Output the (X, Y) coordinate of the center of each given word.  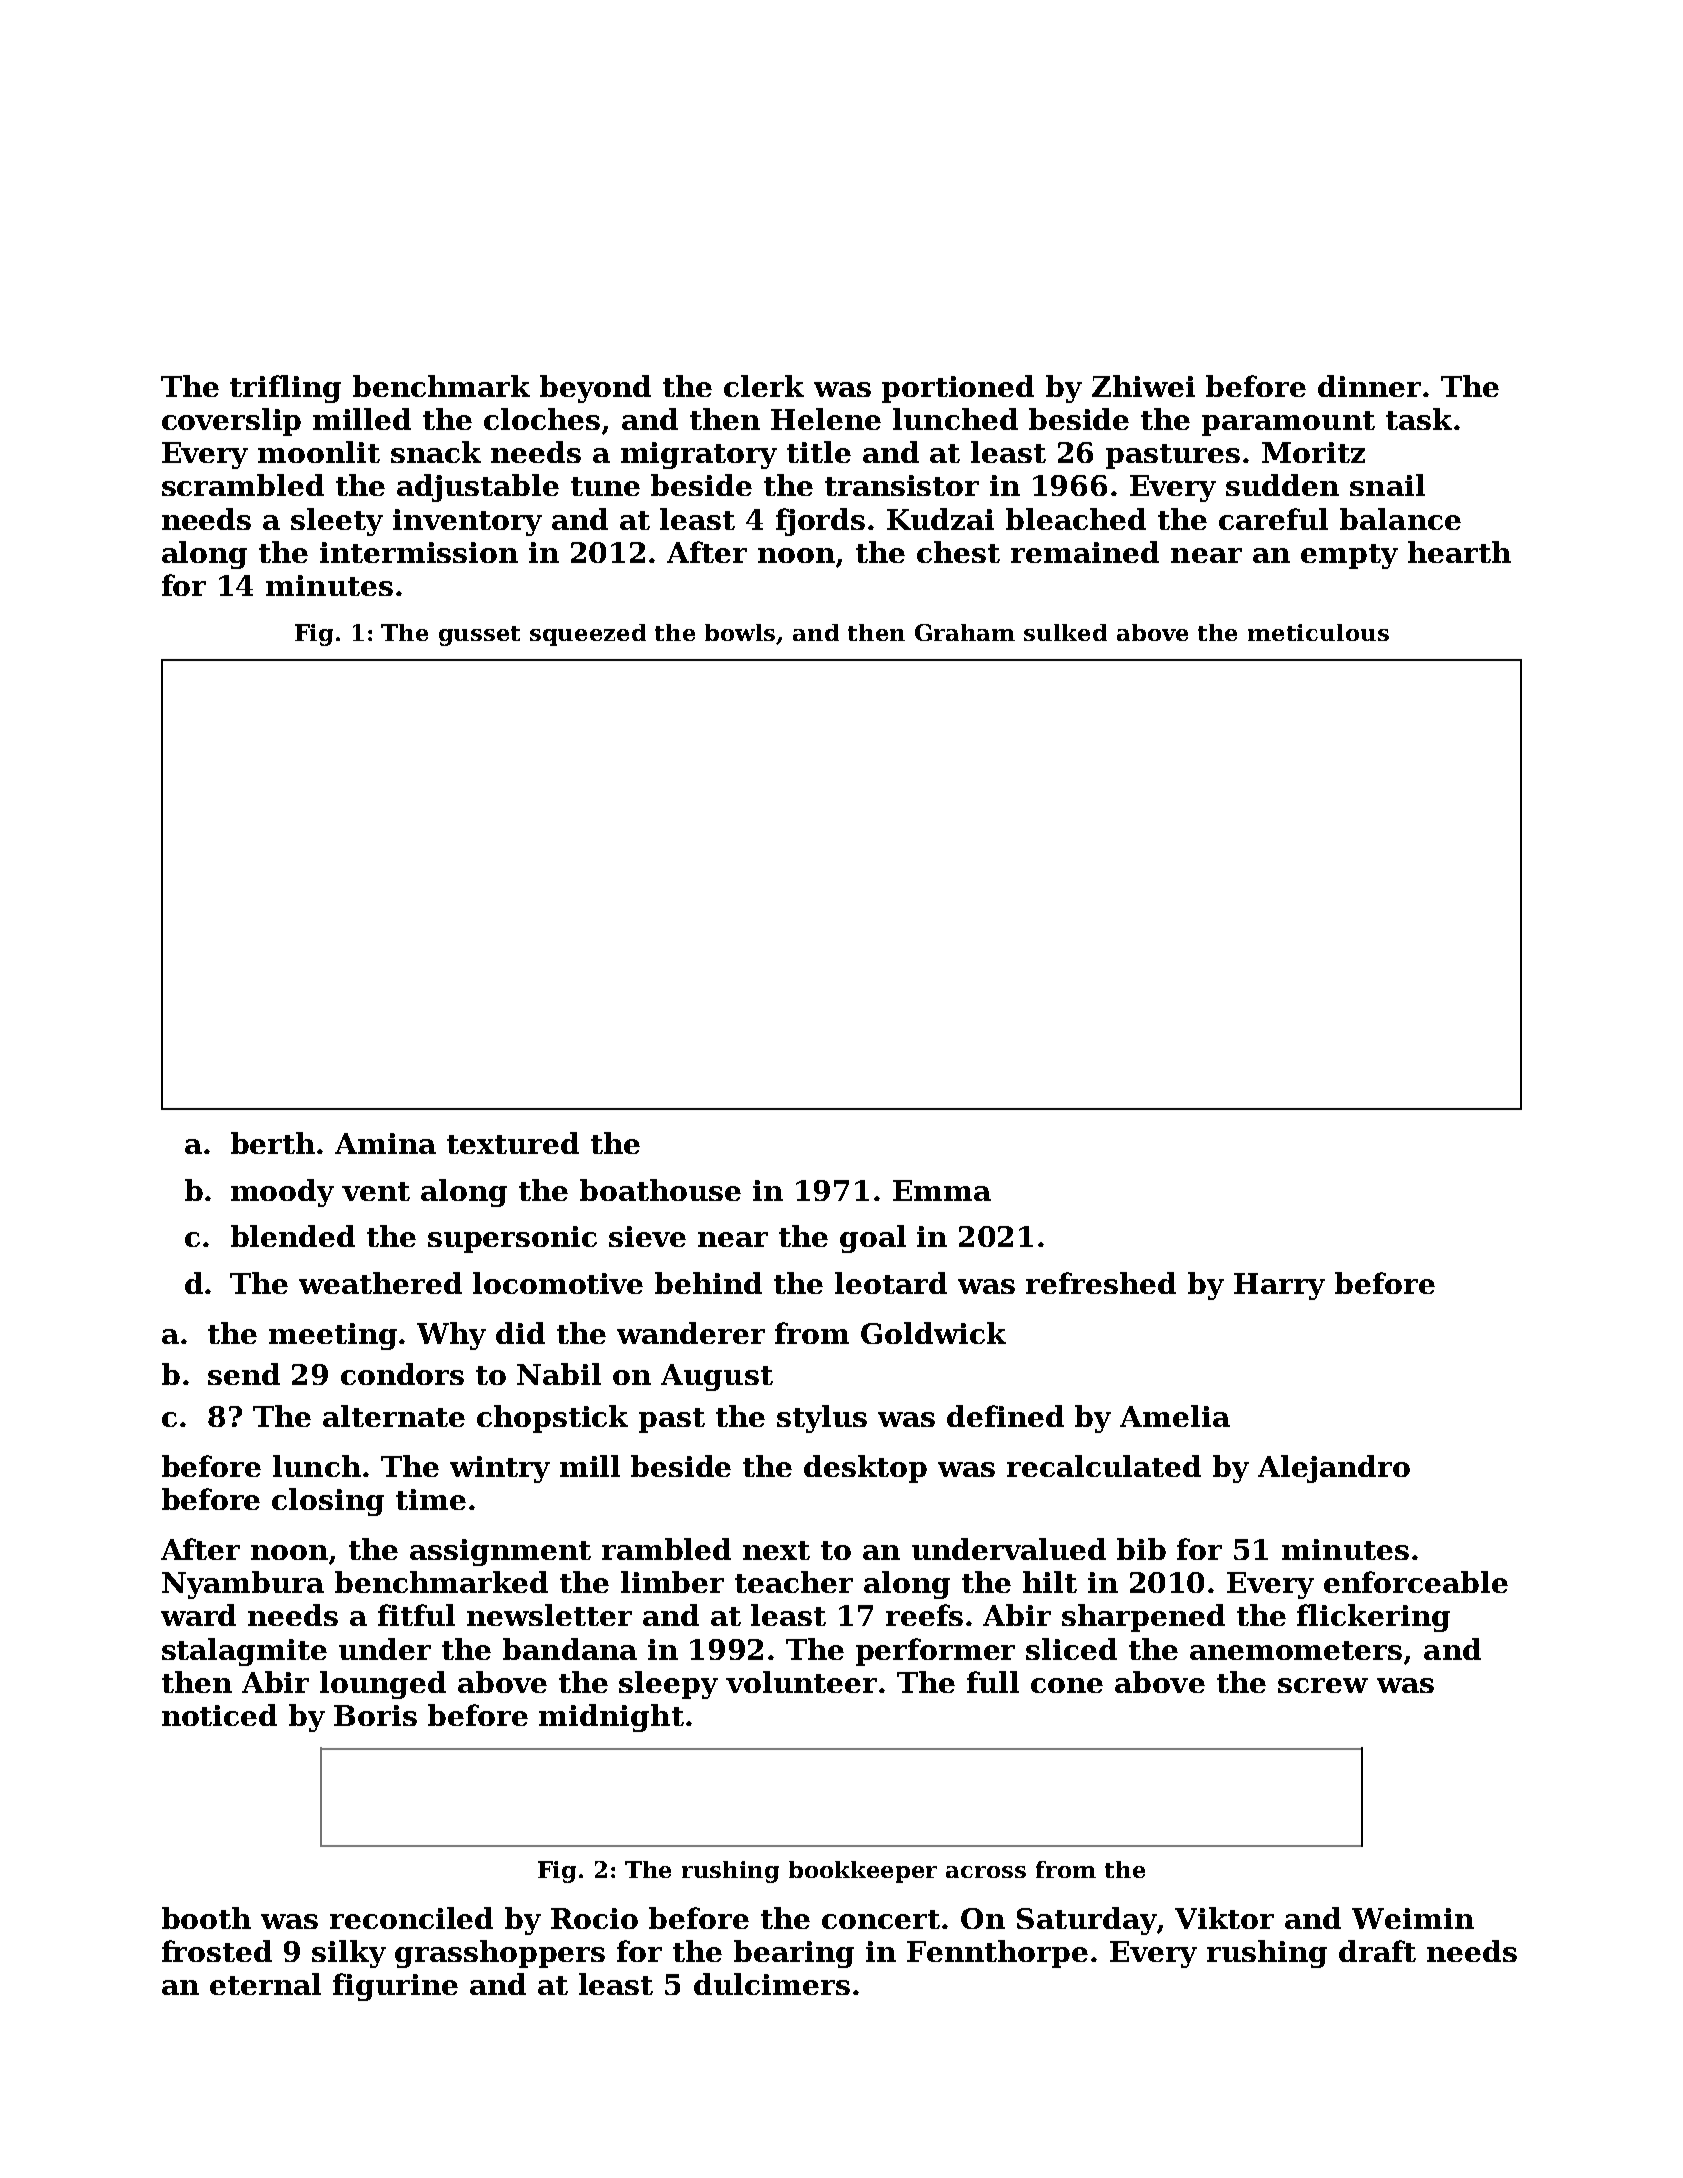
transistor (902, 485)
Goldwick (933, 1333)
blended (293, 1236)
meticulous (1318, 632)
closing (328, 1502)
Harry (1279, 1286)
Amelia (1175, 1416)
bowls (741, 634)
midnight (611, 1718)
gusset (479, 636)
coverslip (231, 422)
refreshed (1101, 1283)
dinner (1369, 386)
